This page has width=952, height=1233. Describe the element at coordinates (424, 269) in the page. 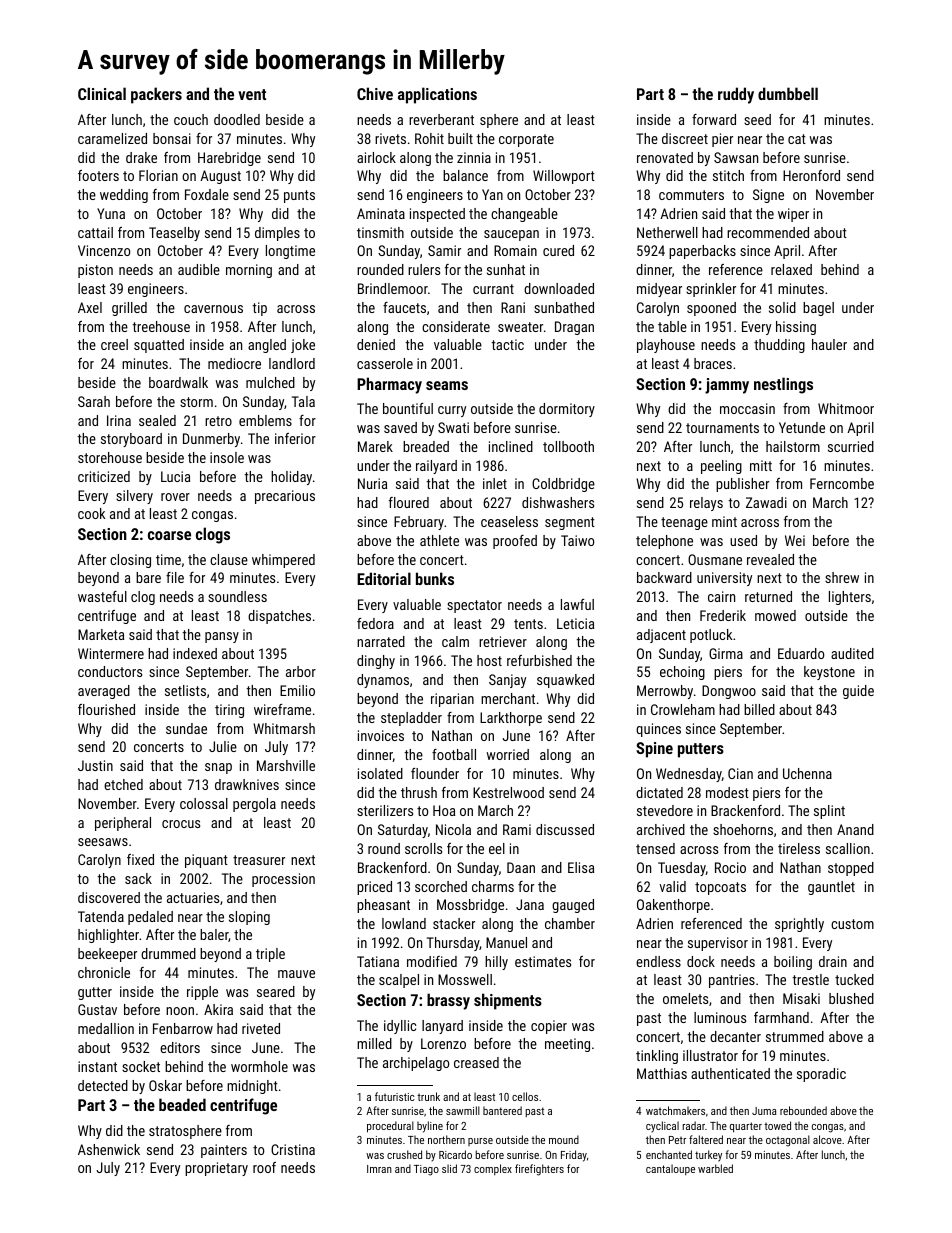

I see `rulers` at that location.
